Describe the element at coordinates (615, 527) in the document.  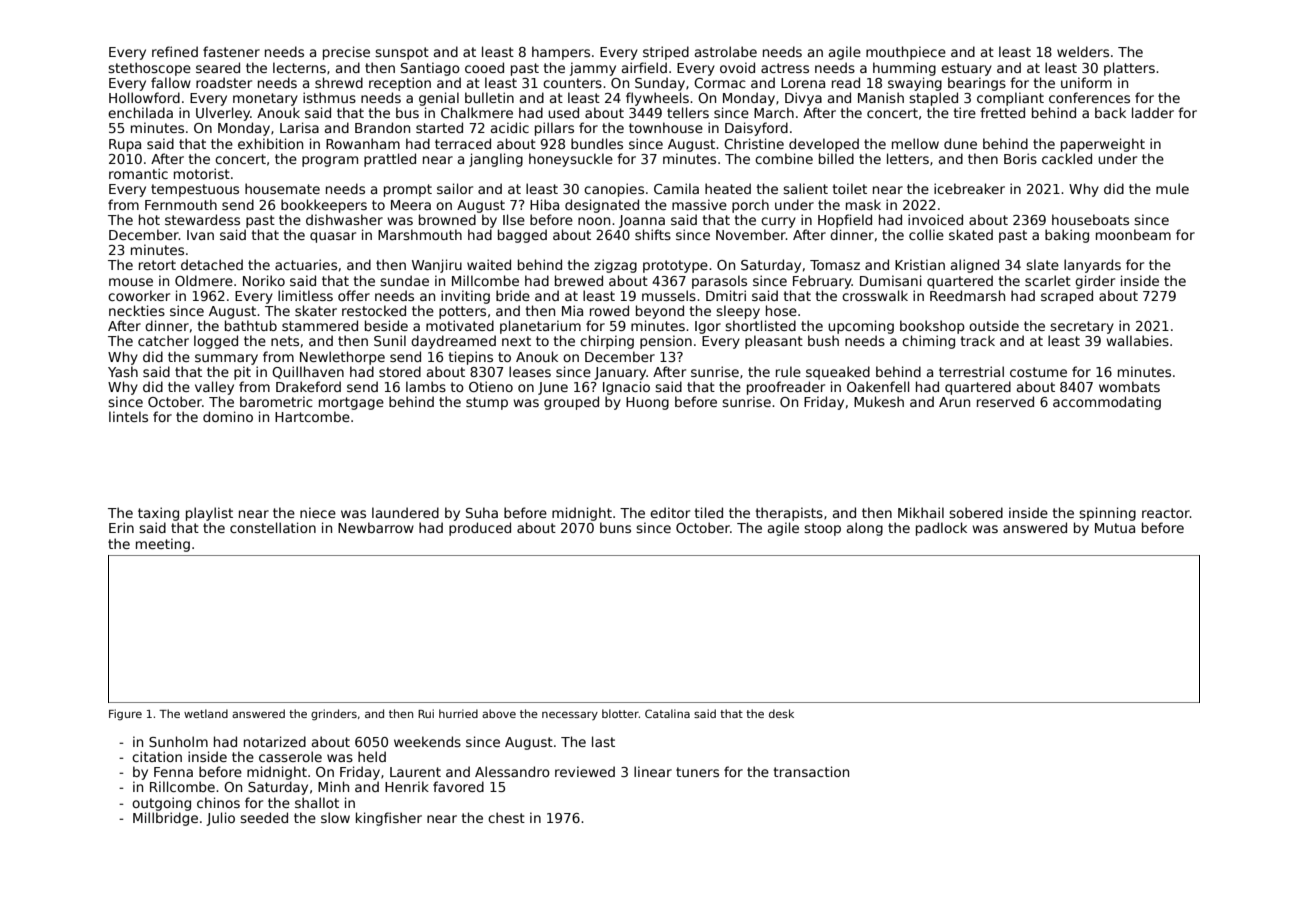
I see `buns` at that location.
